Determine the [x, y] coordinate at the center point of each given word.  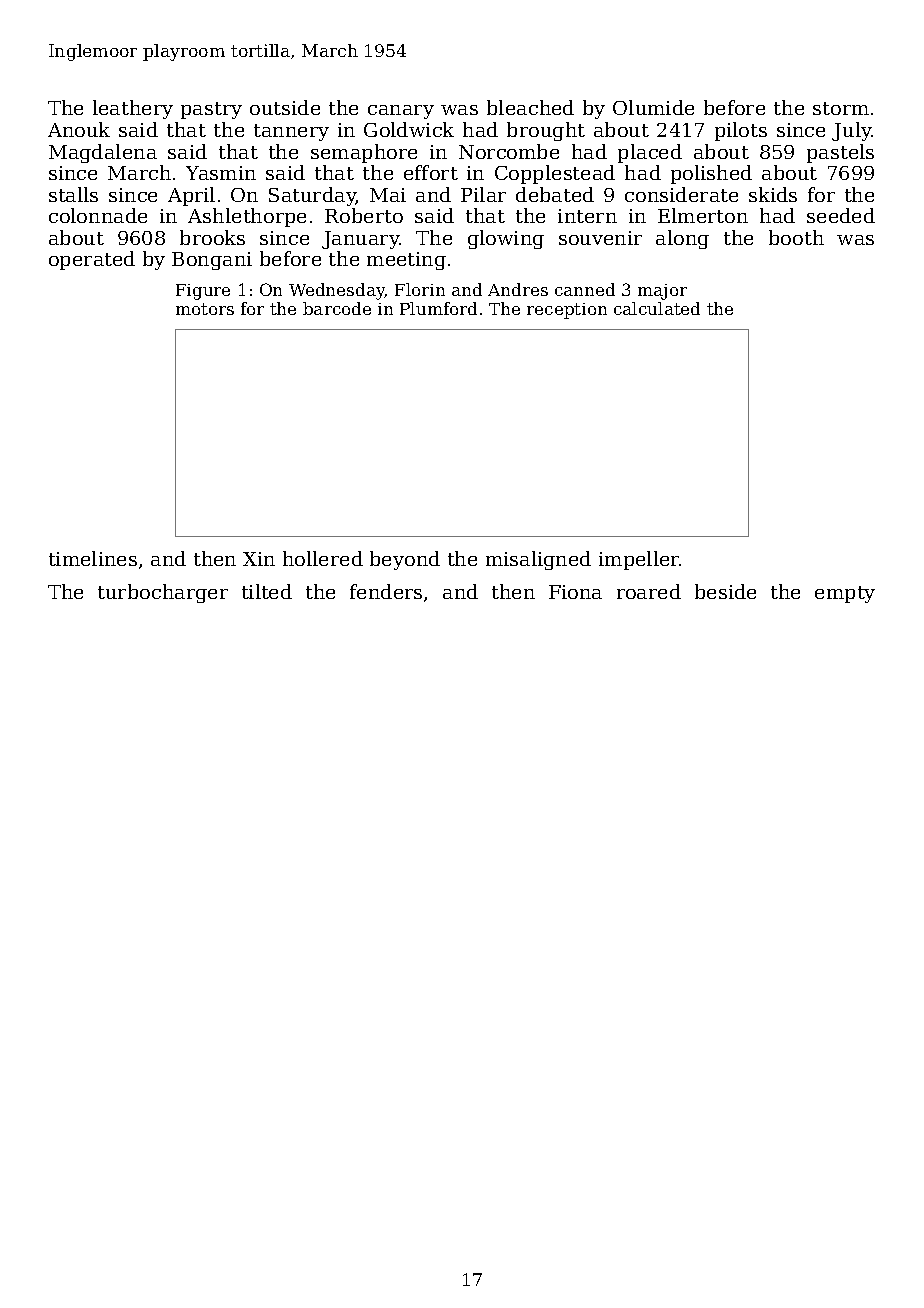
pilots [741, 131]
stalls [73, 194]
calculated [657, 308]
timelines [93, 558]
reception [567, 311]
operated [92, 260]
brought [546, 131]
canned [585, 289]
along [682, 239]
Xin [259, 559]
